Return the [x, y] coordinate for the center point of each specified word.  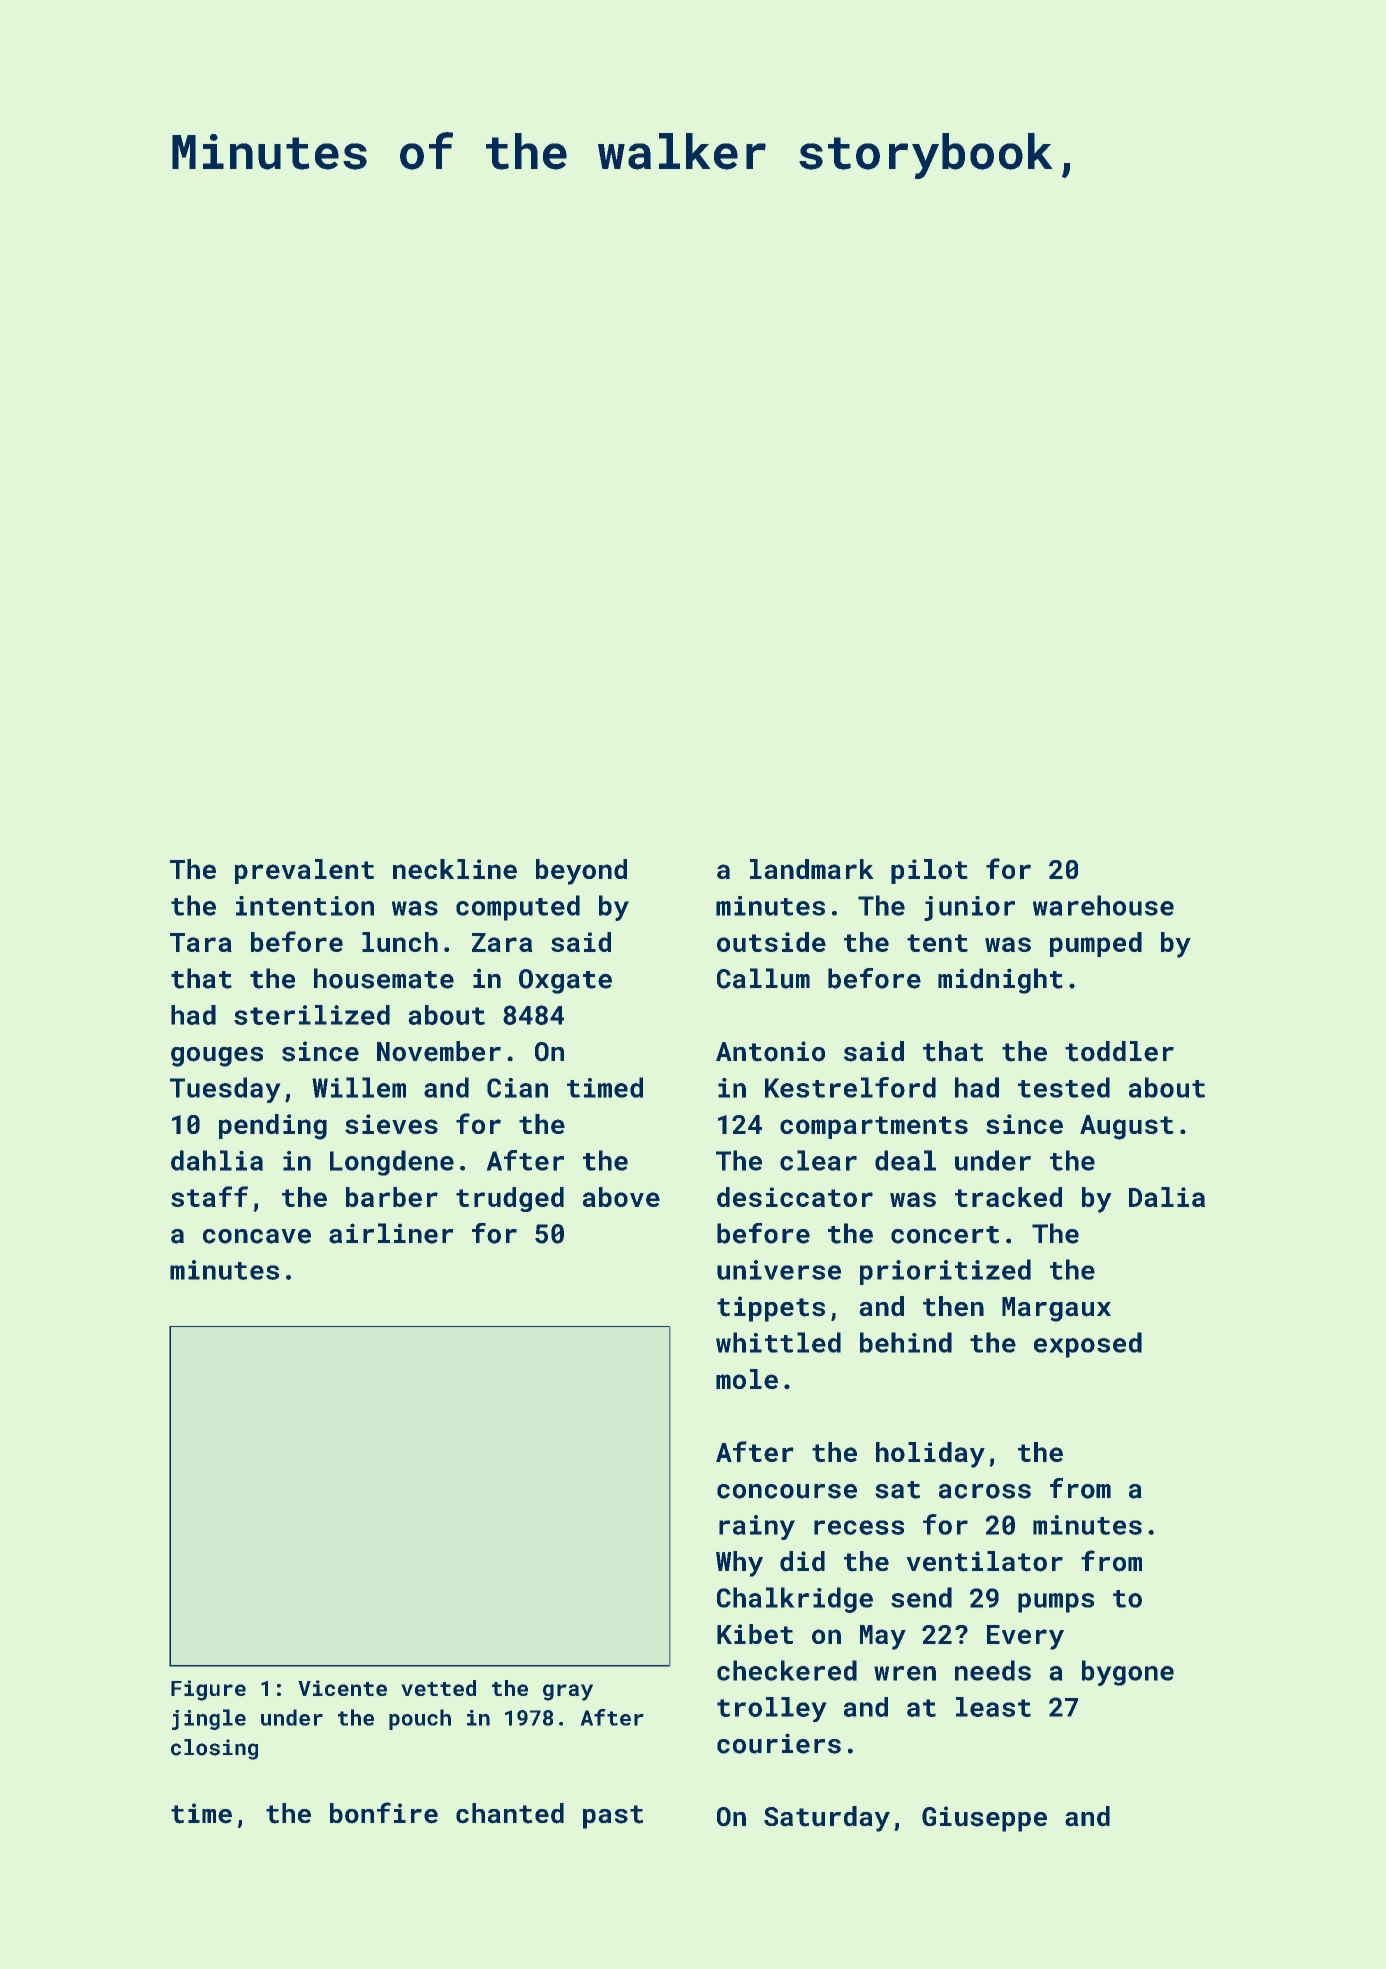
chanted [510, 1813]
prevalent [304, 871]
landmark [812, 869]
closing [214, 1749]
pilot [929, 871]
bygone [1128, 1673]
